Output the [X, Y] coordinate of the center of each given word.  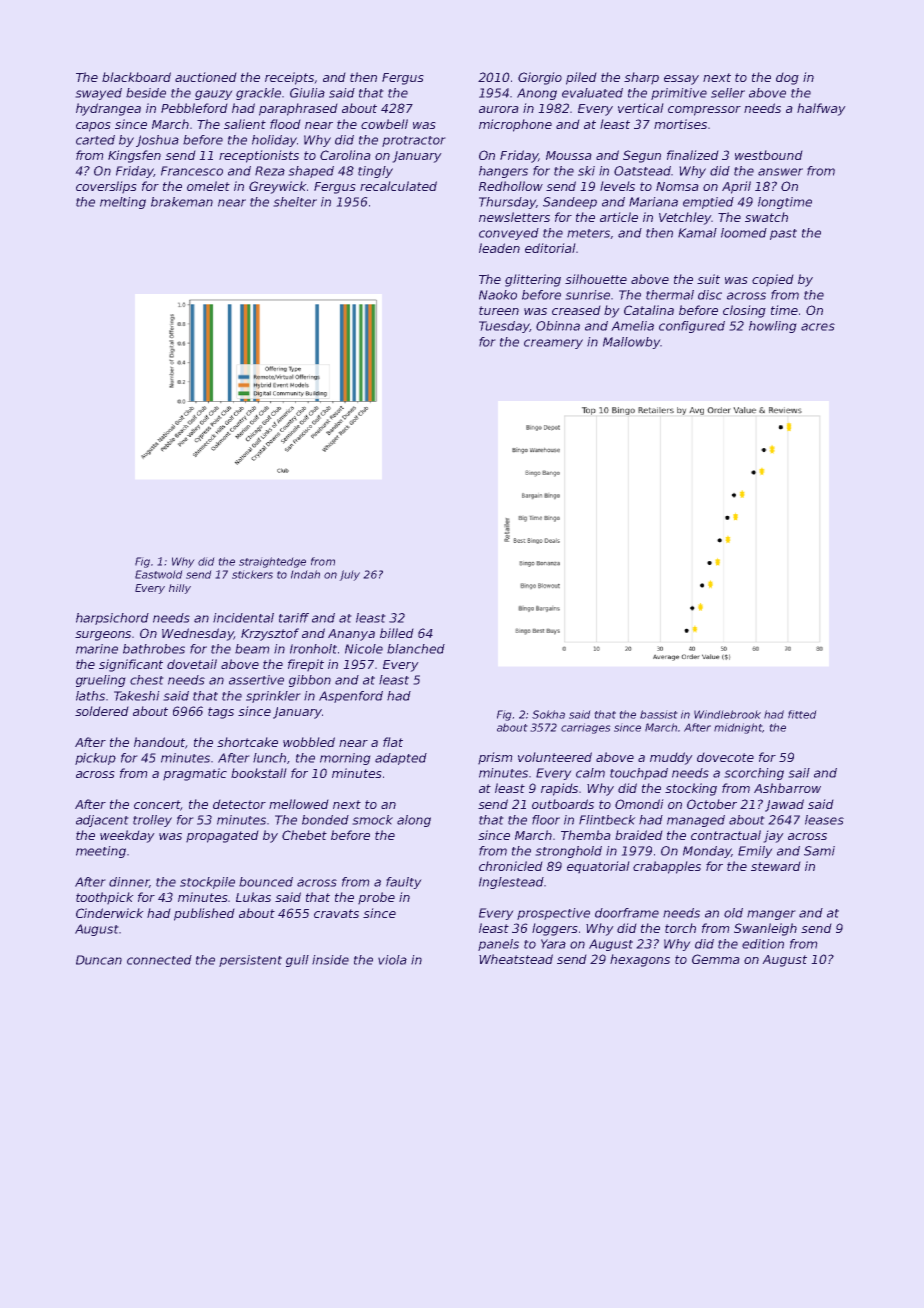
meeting [101, 852]
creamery [553, 344]
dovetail [192, 664]
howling [772, 327]
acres [818, 327]
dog [787, 79]
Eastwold [158, 574]
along [414, 821]
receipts [289, 78]
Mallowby [632, 343]
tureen [499, 310]
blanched [416, 649]
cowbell [384, 124]
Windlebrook [727, 714]
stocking [691, 789]
